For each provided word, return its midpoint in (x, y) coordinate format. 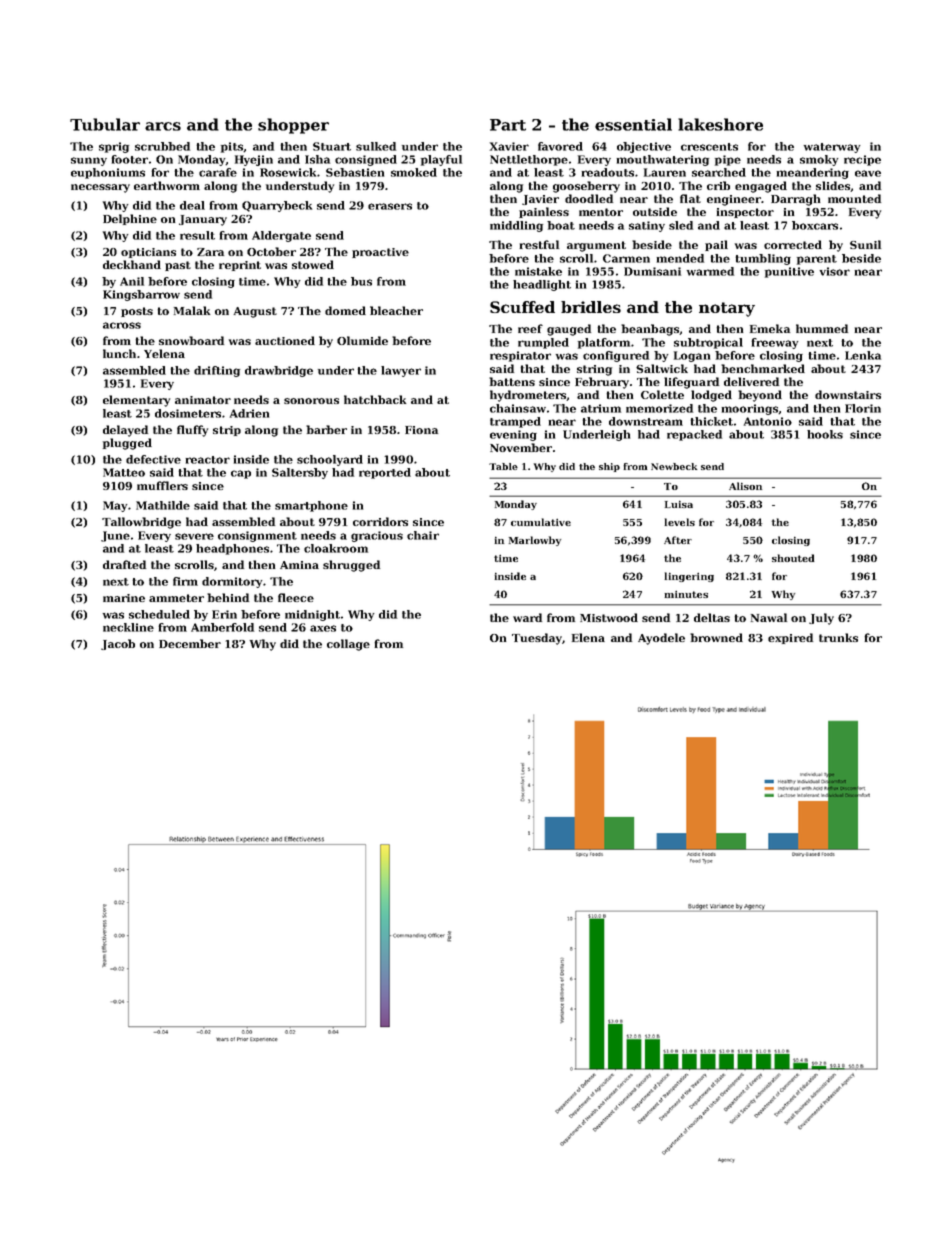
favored (560, 146)
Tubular (105, 124)
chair (423, 535)
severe (194, 536)
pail (716, 245)
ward (527, 617)
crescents (709, 147)
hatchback (375, 399)
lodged (711, 396)
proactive (380, 253)
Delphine (130, 219)
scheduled (159, 614)
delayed (125, 431)
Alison (745, 486)
